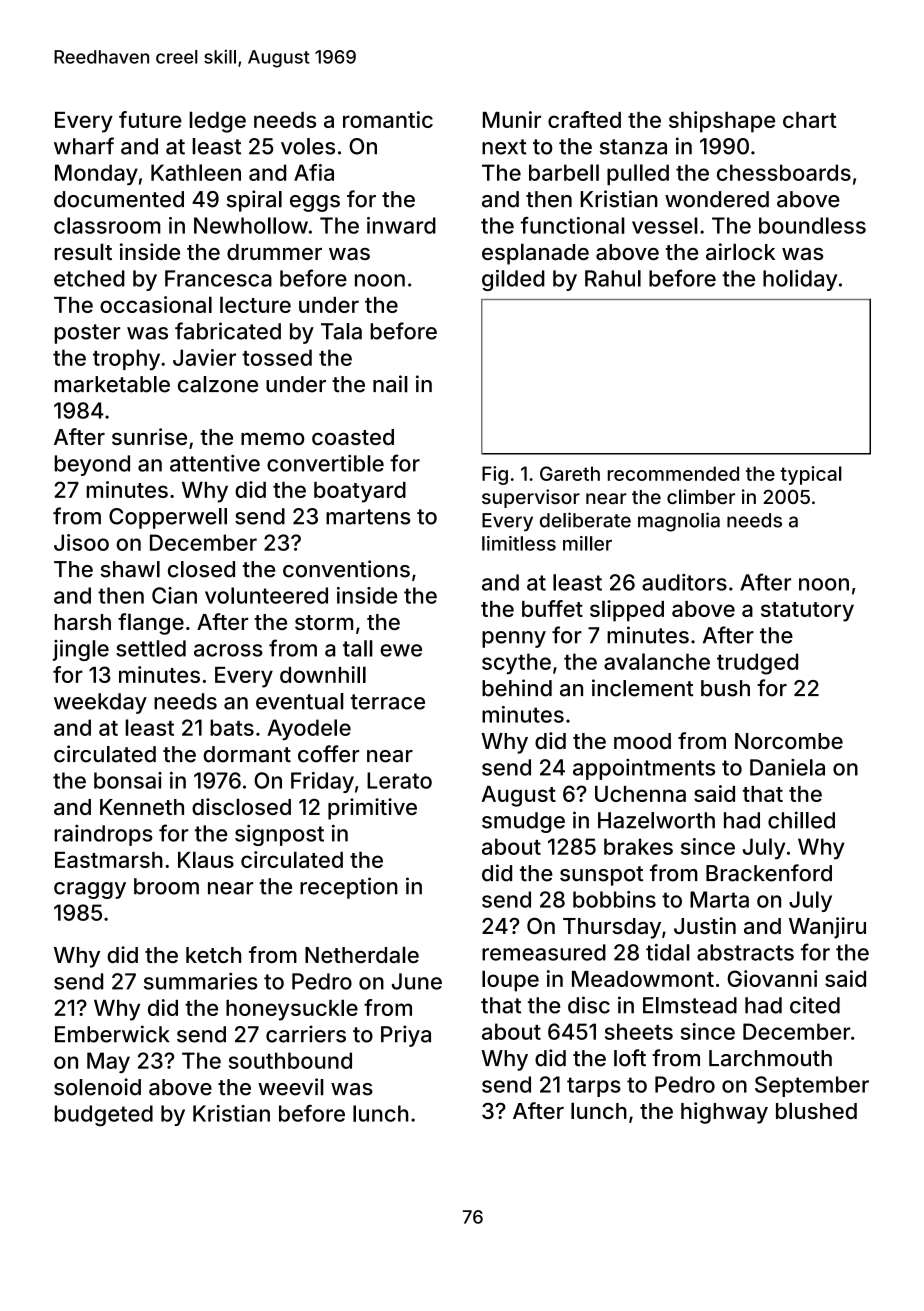 Image resolution: width=924 pixels, height=1311 pixels. I want to click on loupe, so click(510, 981).
